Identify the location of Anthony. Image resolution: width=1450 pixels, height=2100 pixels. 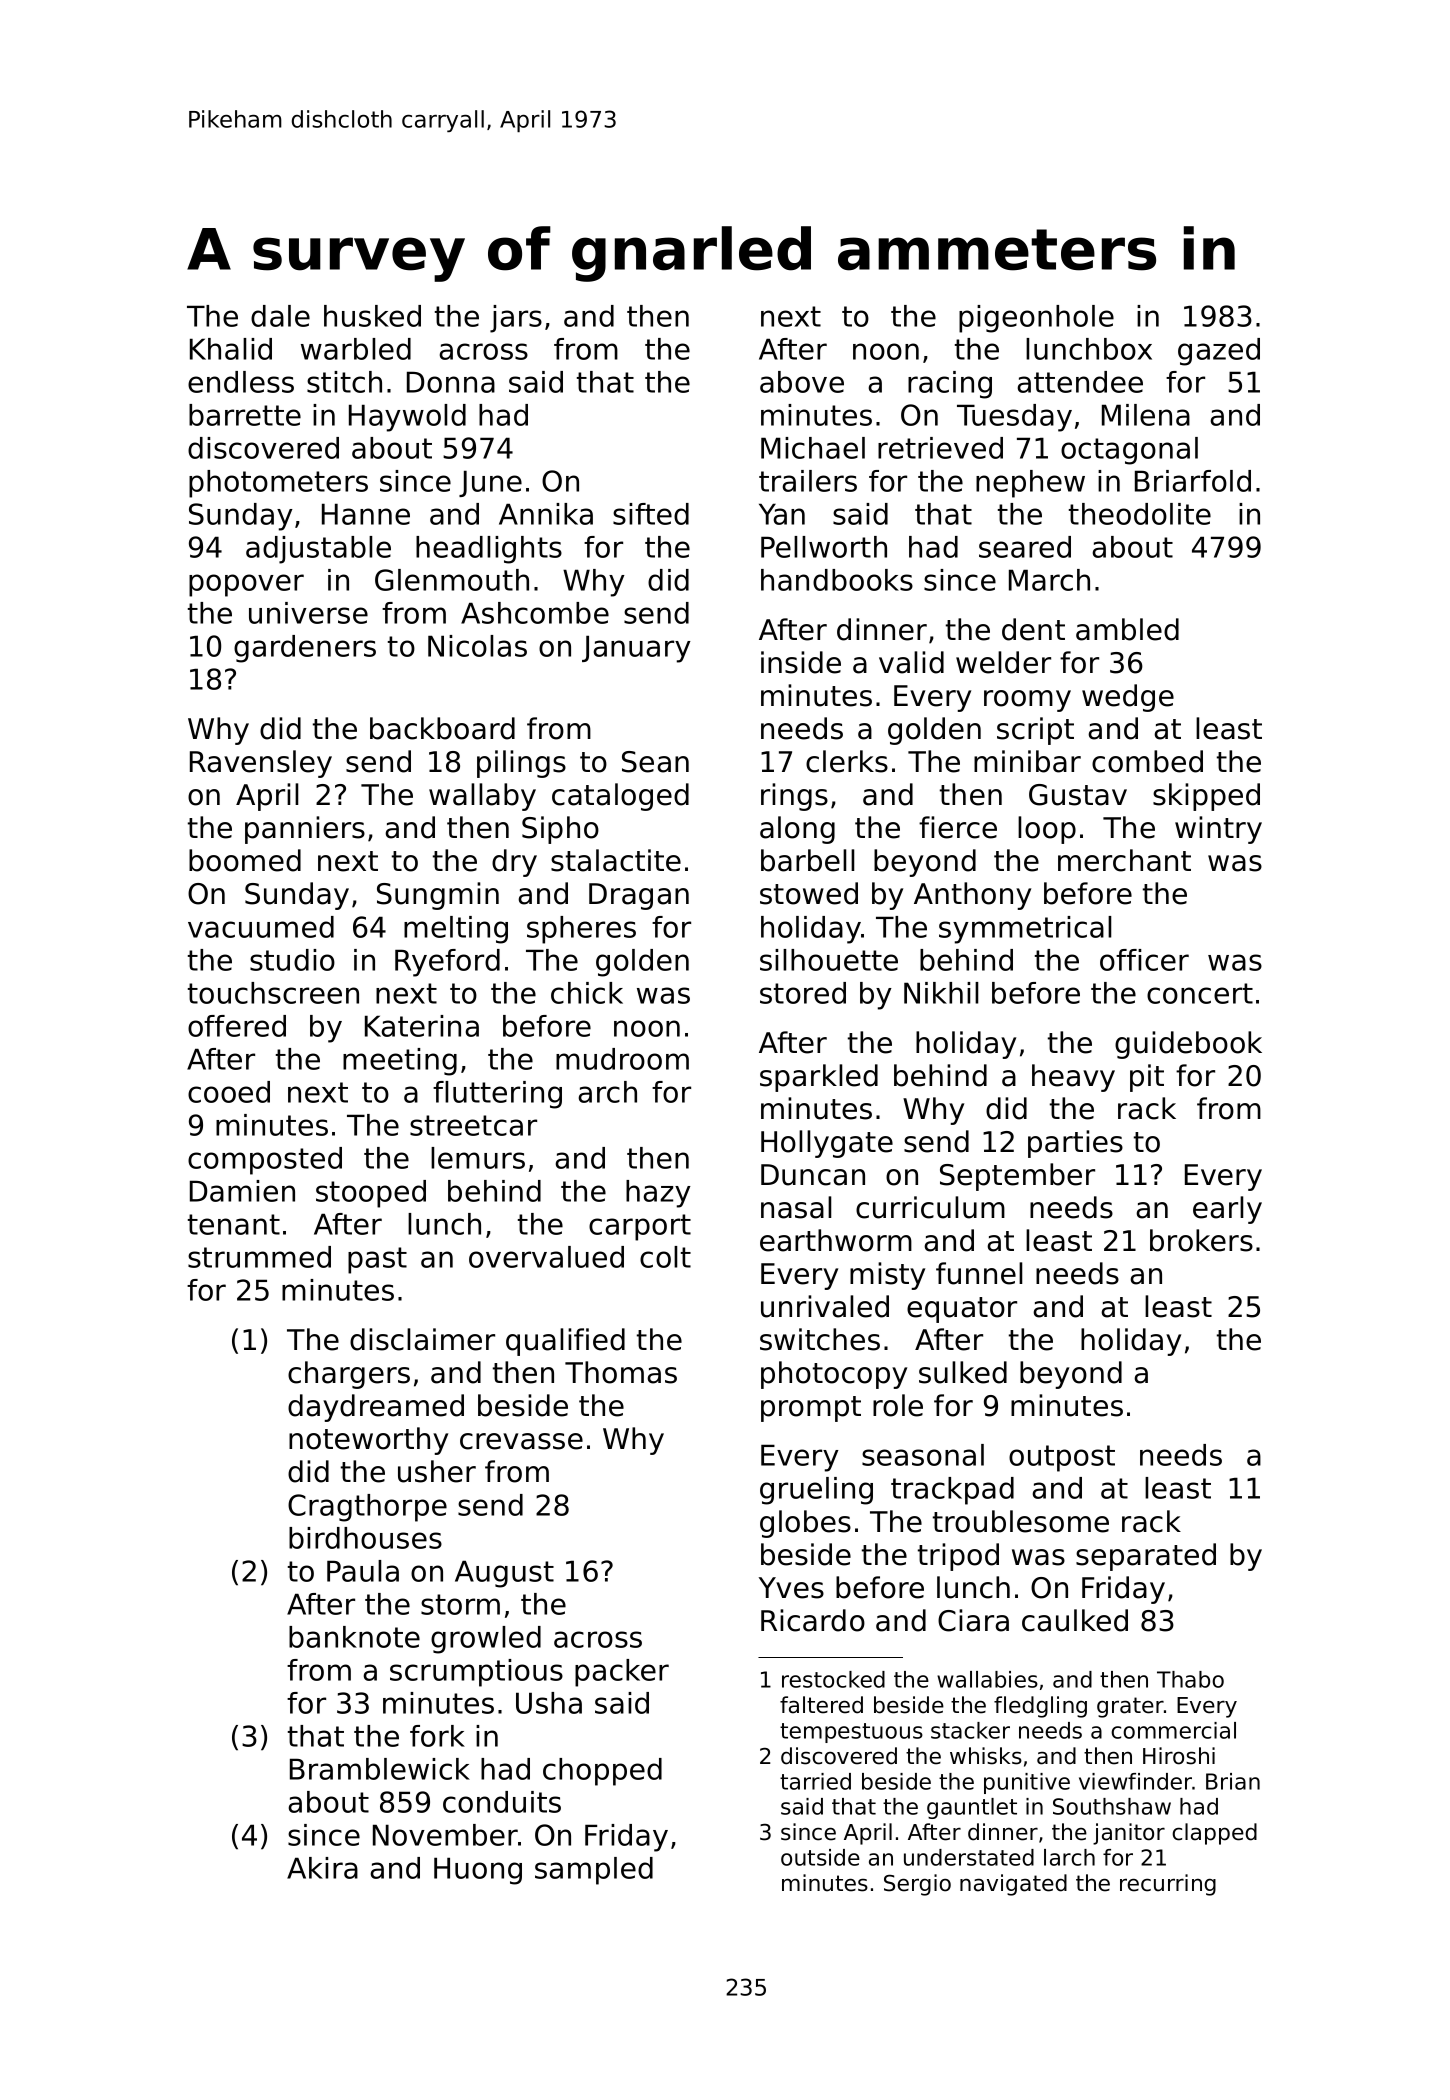
(972, 896).
